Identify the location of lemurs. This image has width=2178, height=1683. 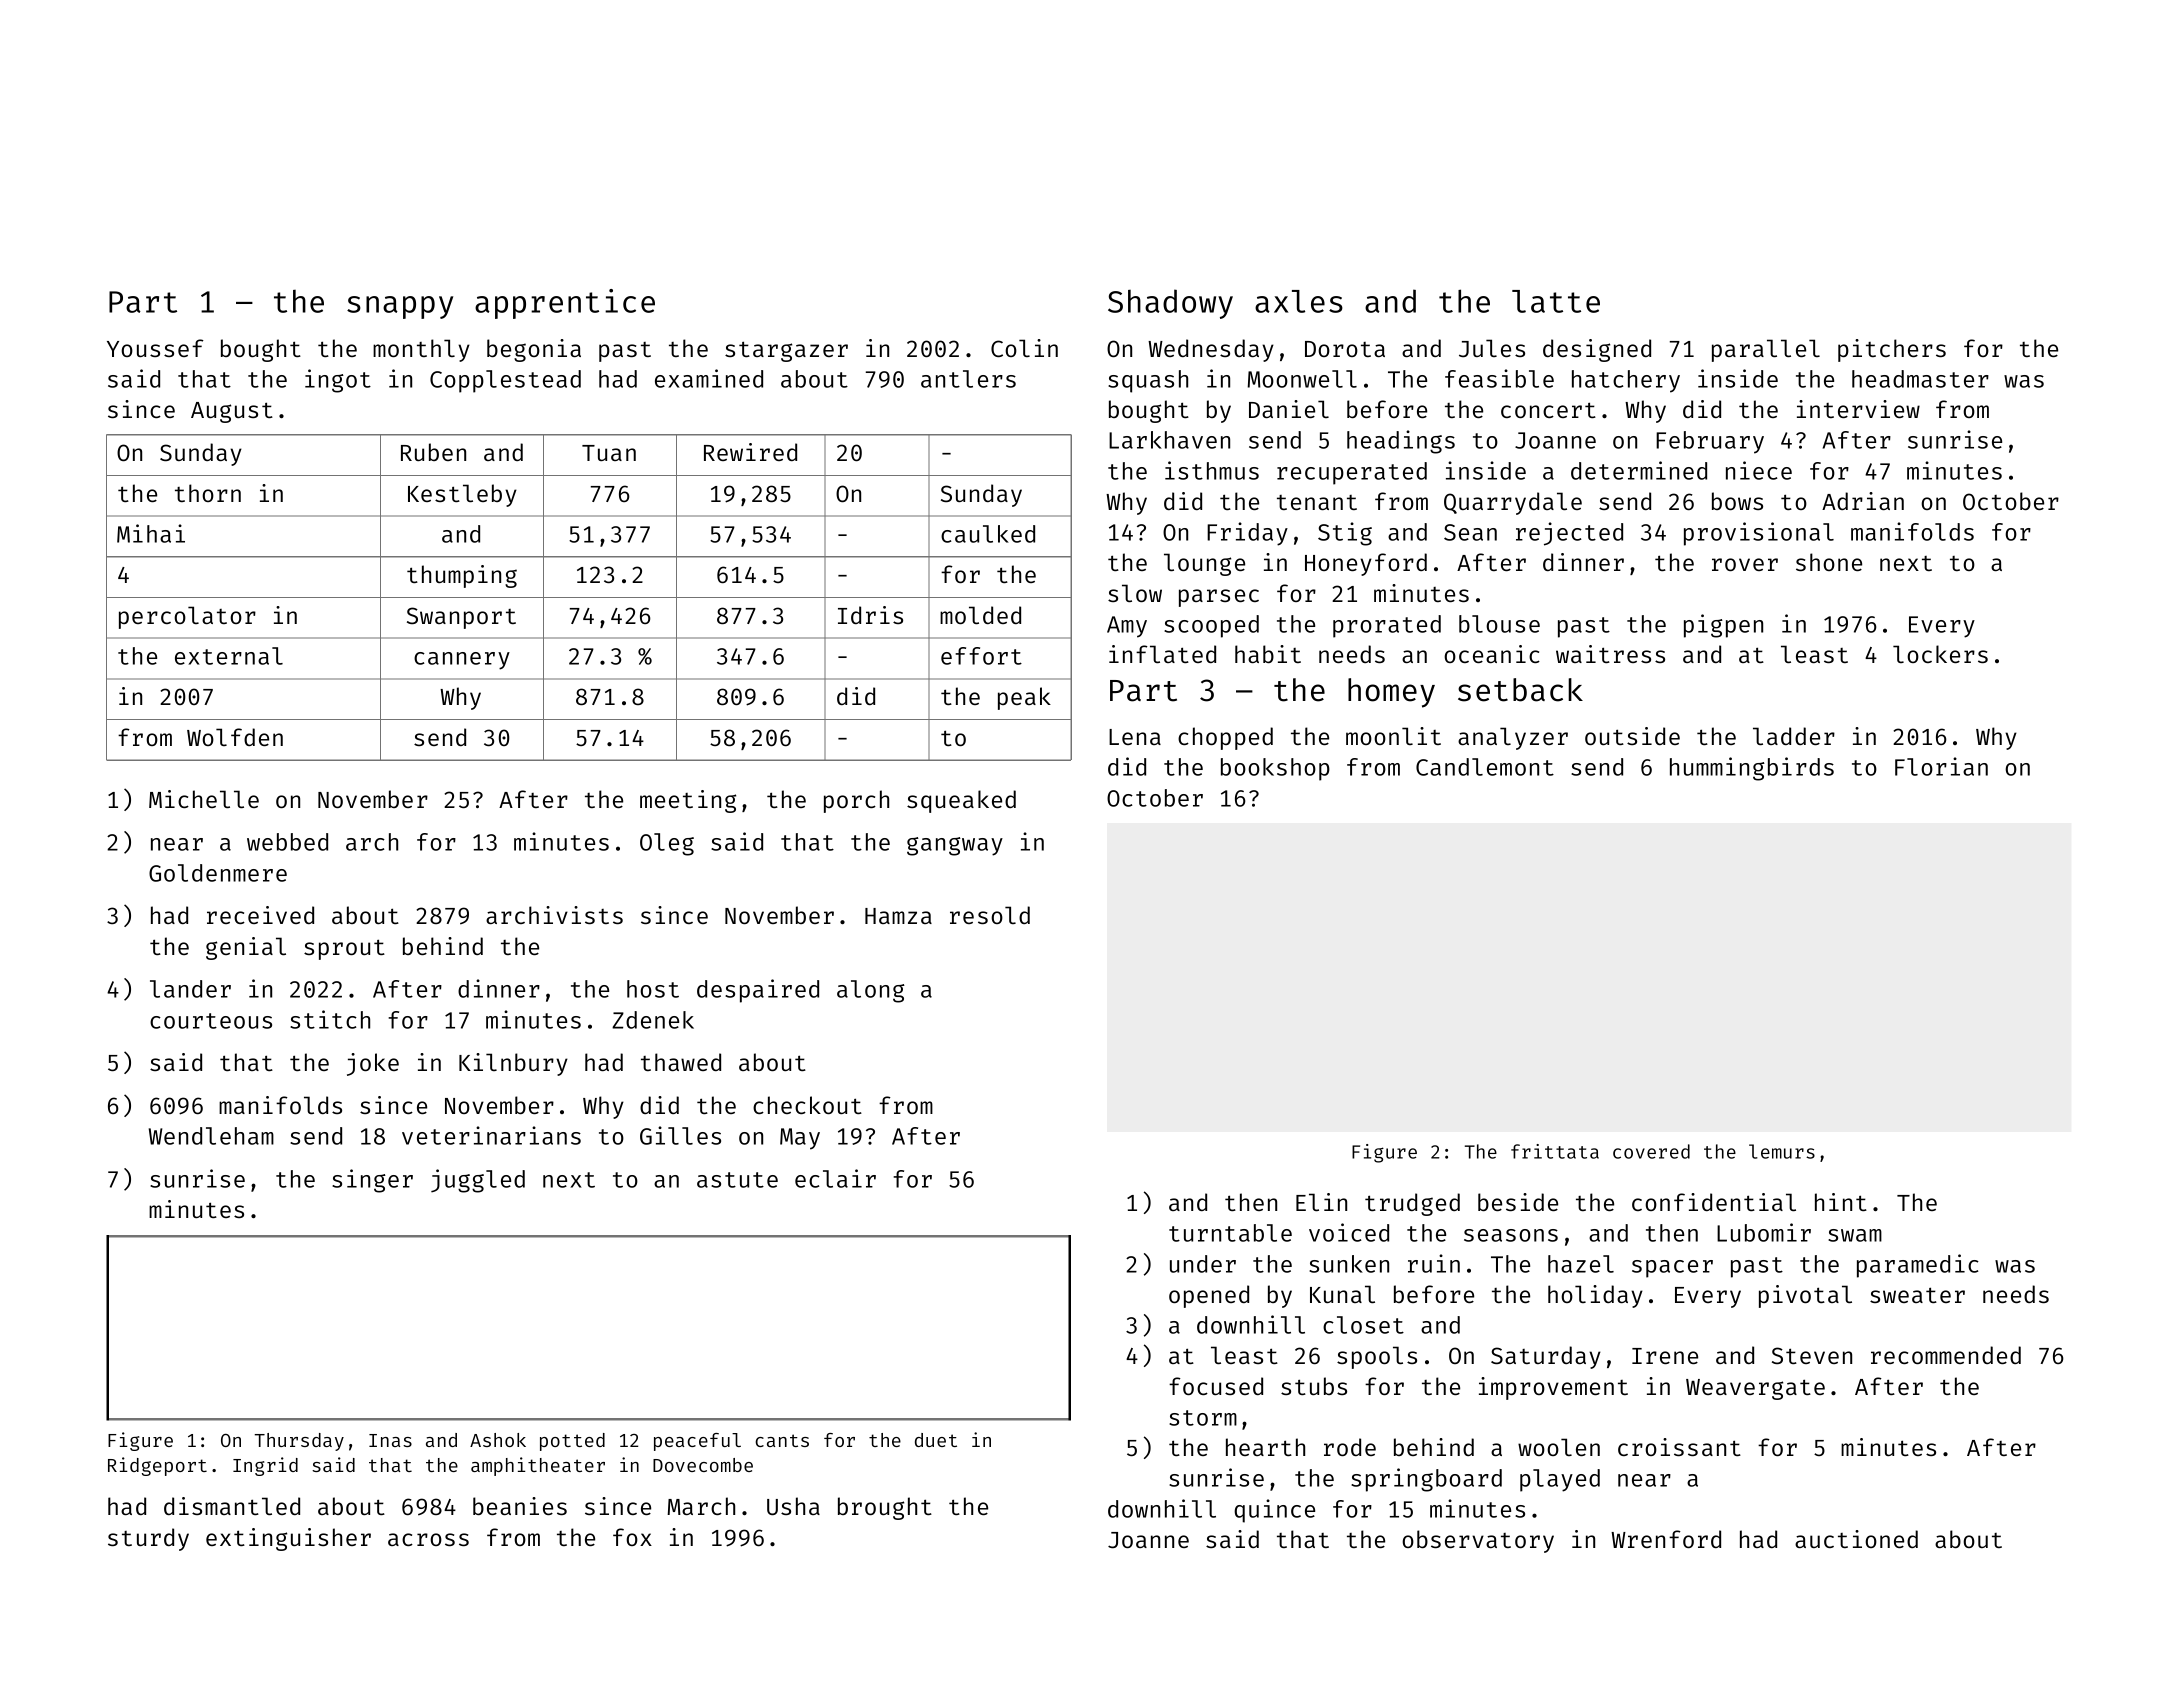
(1782, 1151).
